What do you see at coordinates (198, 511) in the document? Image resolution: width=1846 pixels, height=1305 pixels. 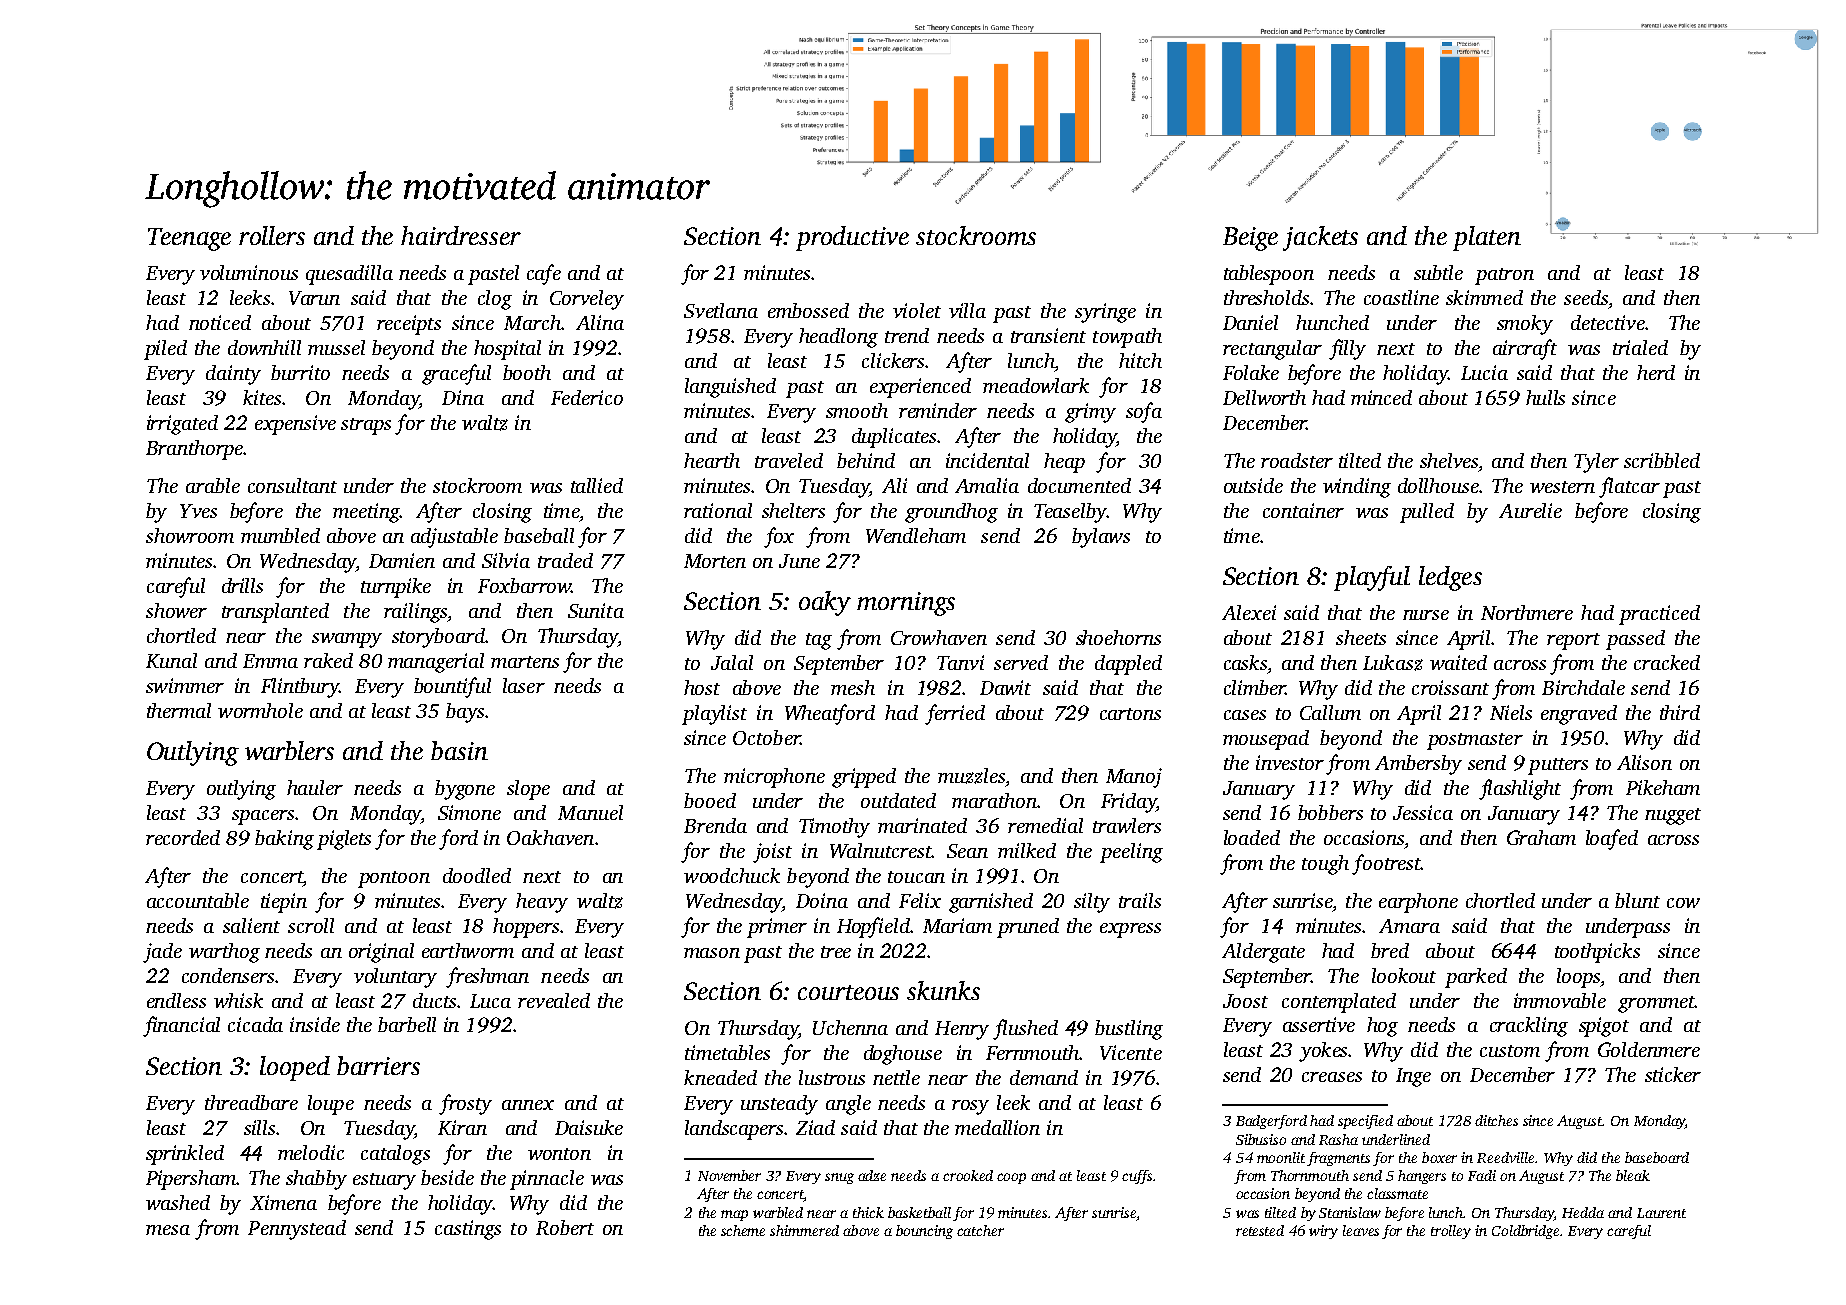 I see `Yves` at bounding box center [198, 511].
